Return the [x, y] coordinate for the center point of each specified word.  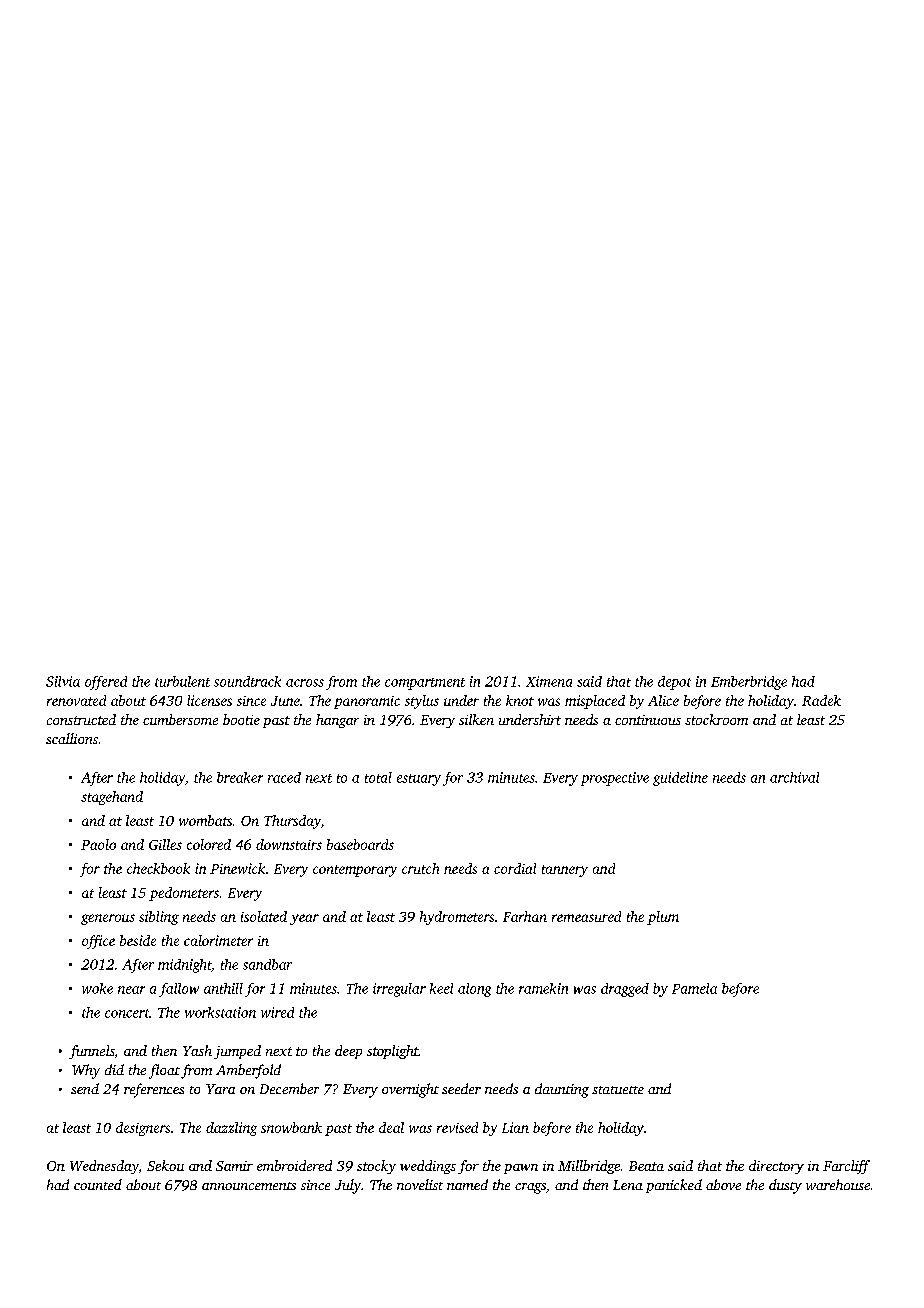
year [304, 919]
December [289, 1088]
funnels [92, 1052]
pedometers [184, 894]
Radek [821, 700]
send [85, 1088]
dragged [625, 990]
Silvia [63, 681]
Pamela [694, 988]
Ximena [549, 681]
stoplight [393, 1052]
